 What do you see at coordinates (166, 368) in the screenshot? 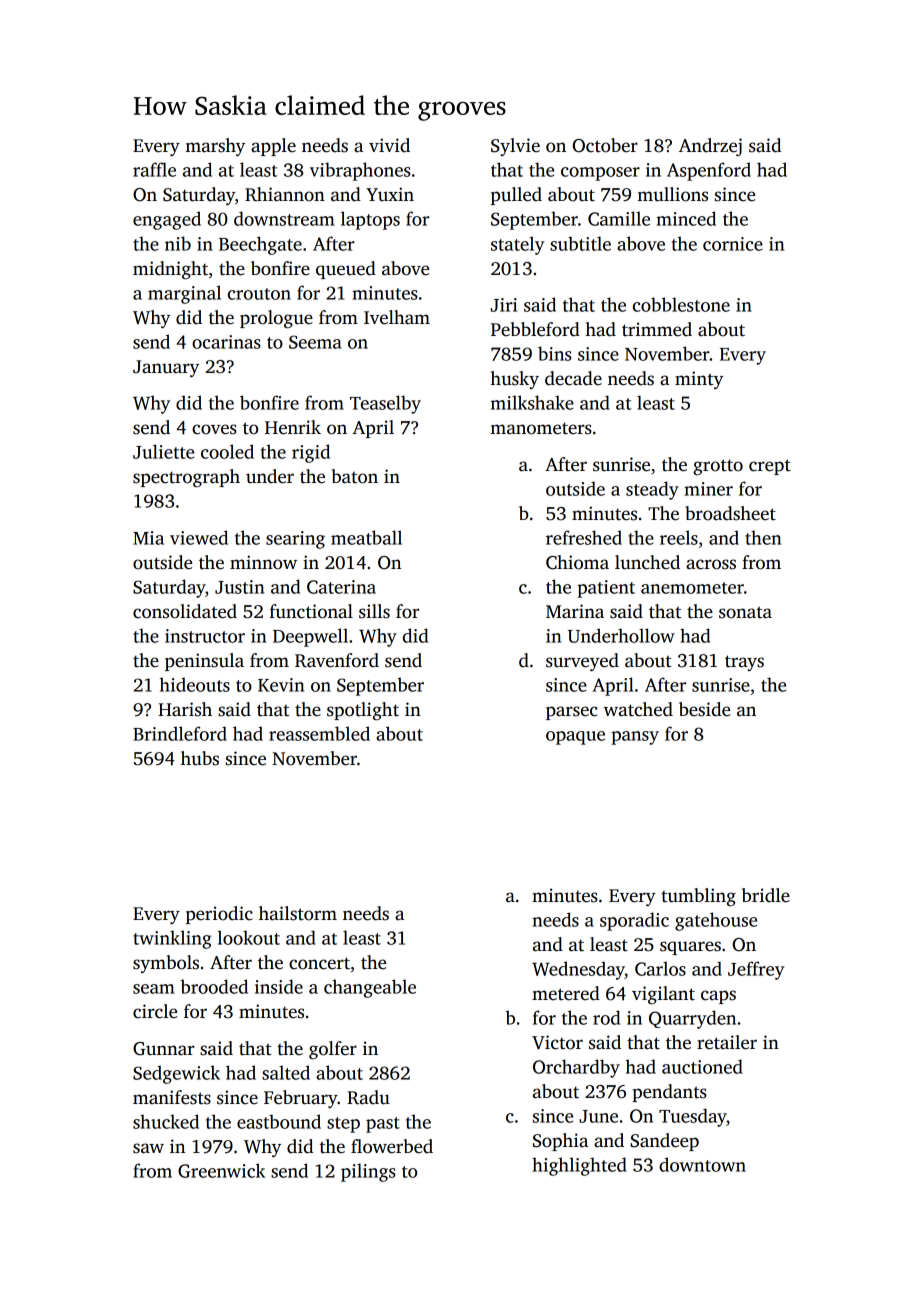
I see `January` at bounding box center [166, 368].
